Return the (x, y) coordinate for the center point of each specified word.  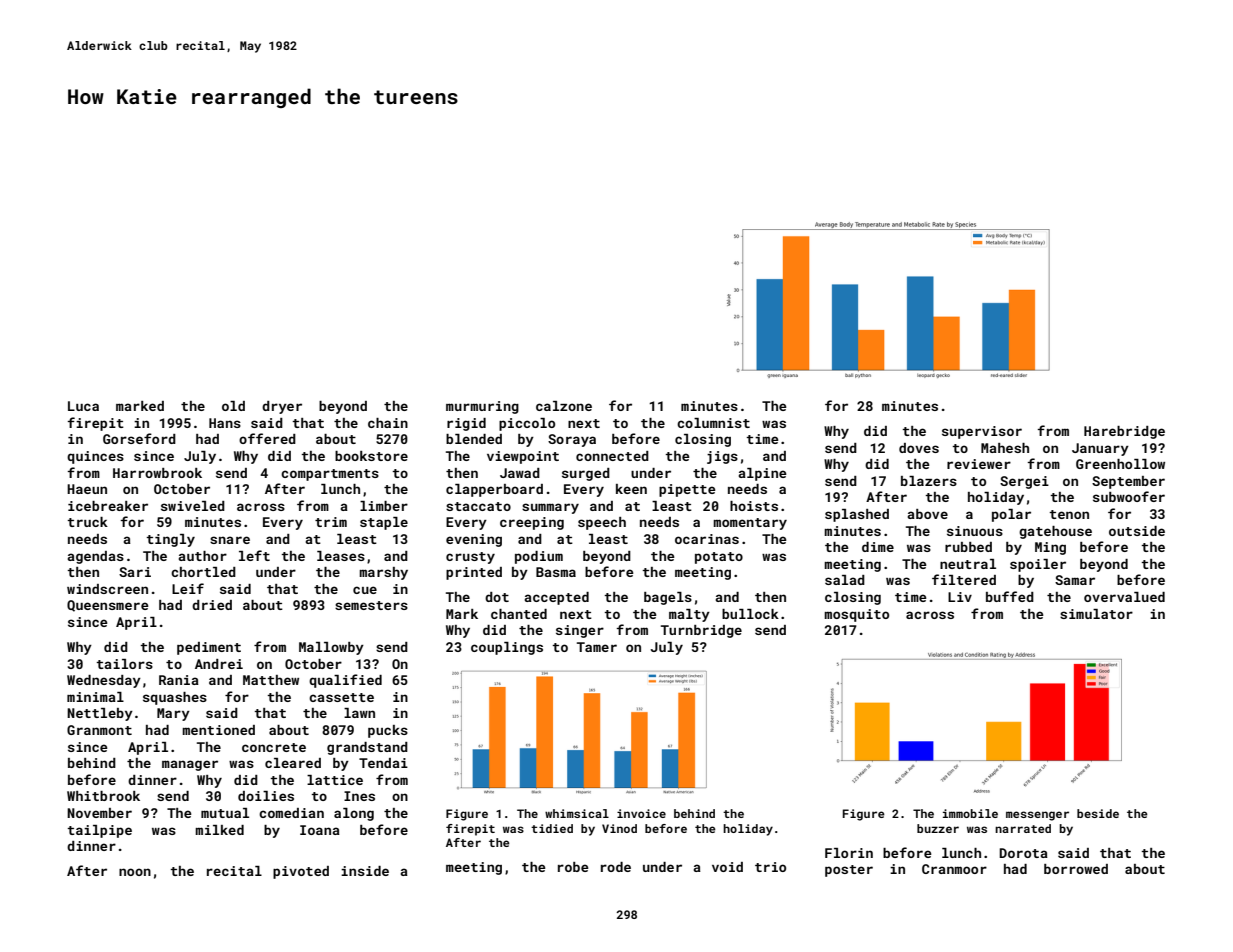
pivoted (301, 872)
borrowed (1076, 869)
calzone (564, 406)
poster (849, 871)
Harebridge (1124, 432)
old (233, 406)
